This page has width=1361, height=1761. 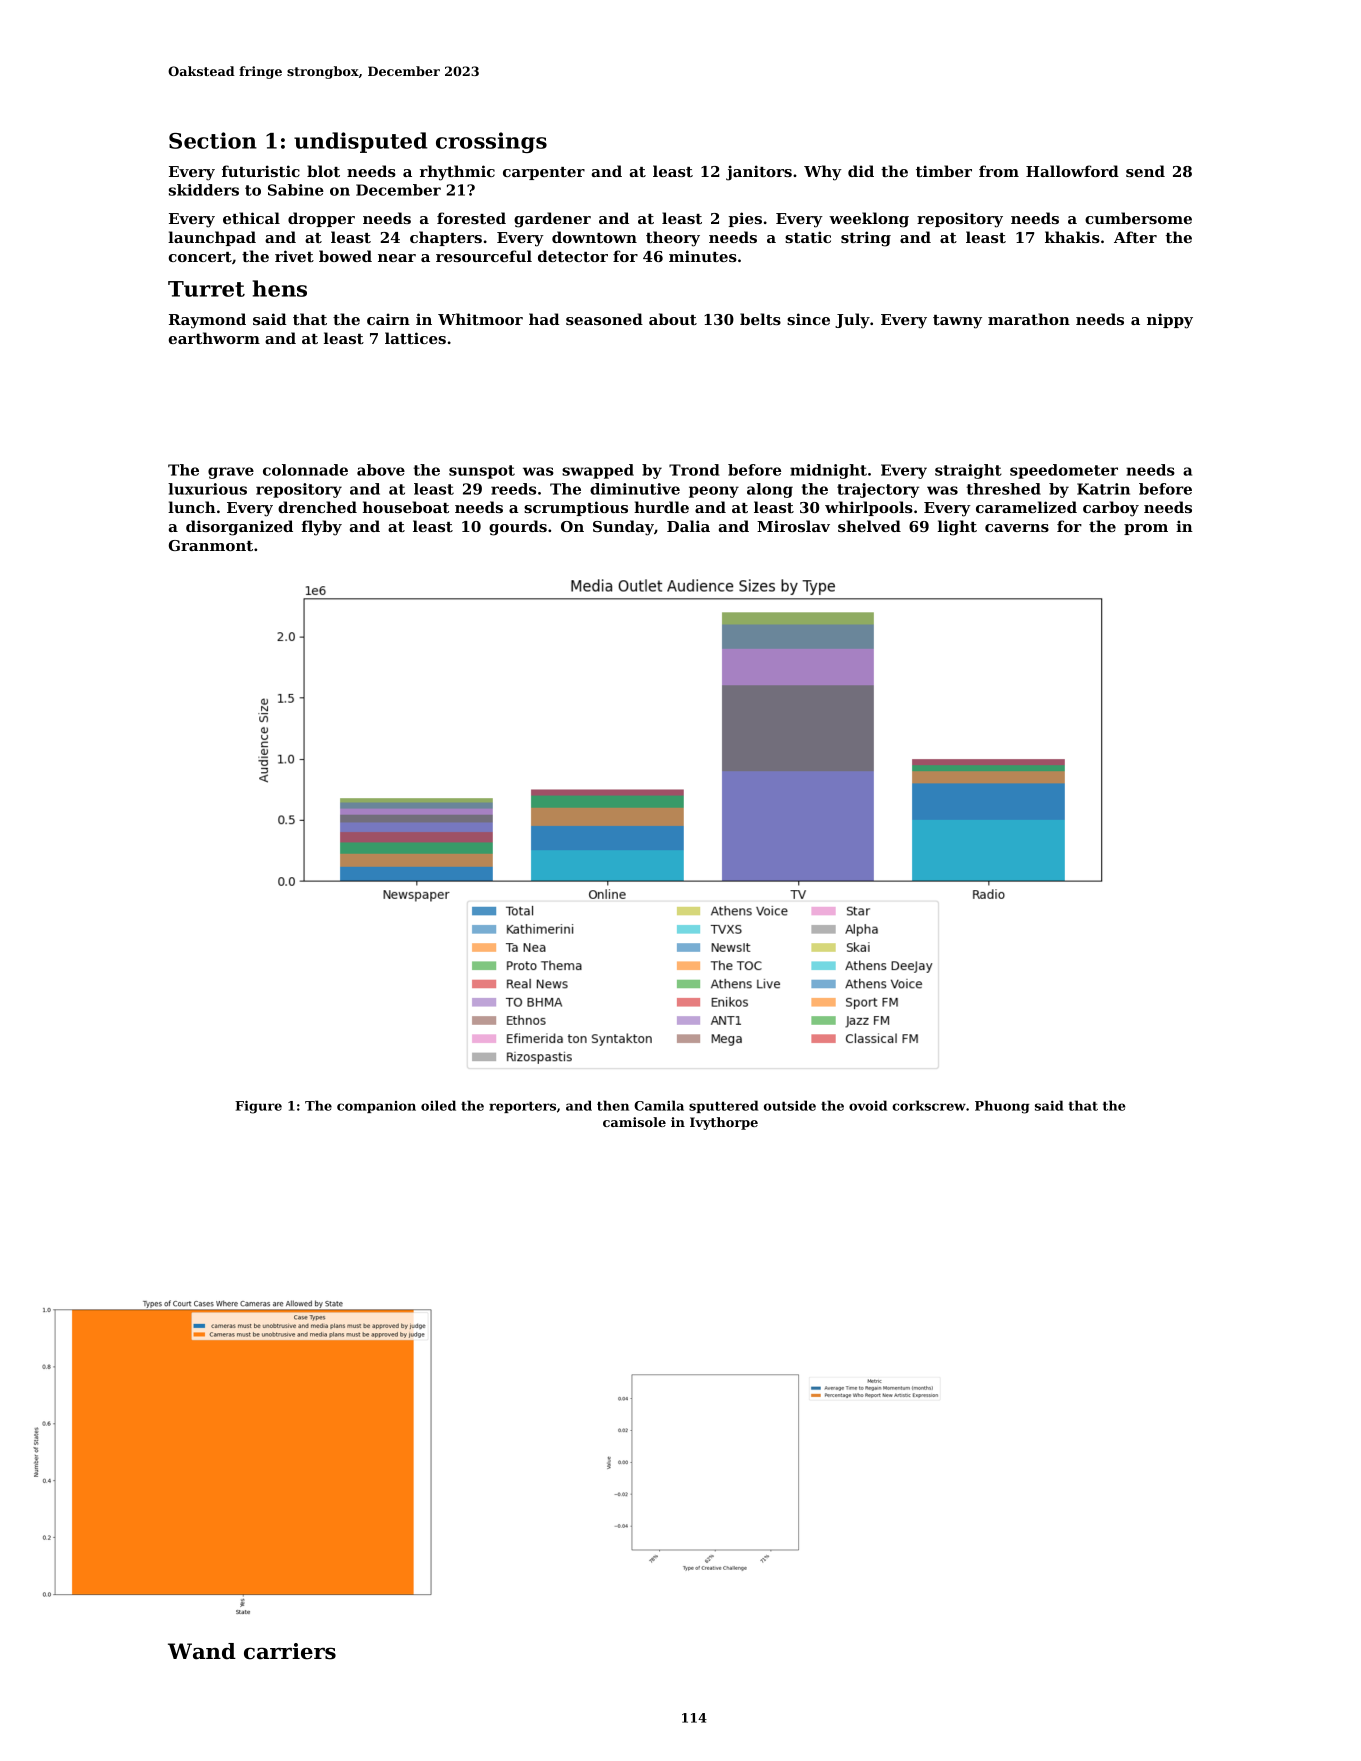 What do you see at coordinates (294, 256) in the page?
I see `rivet` at bounding box center [294, 256].
